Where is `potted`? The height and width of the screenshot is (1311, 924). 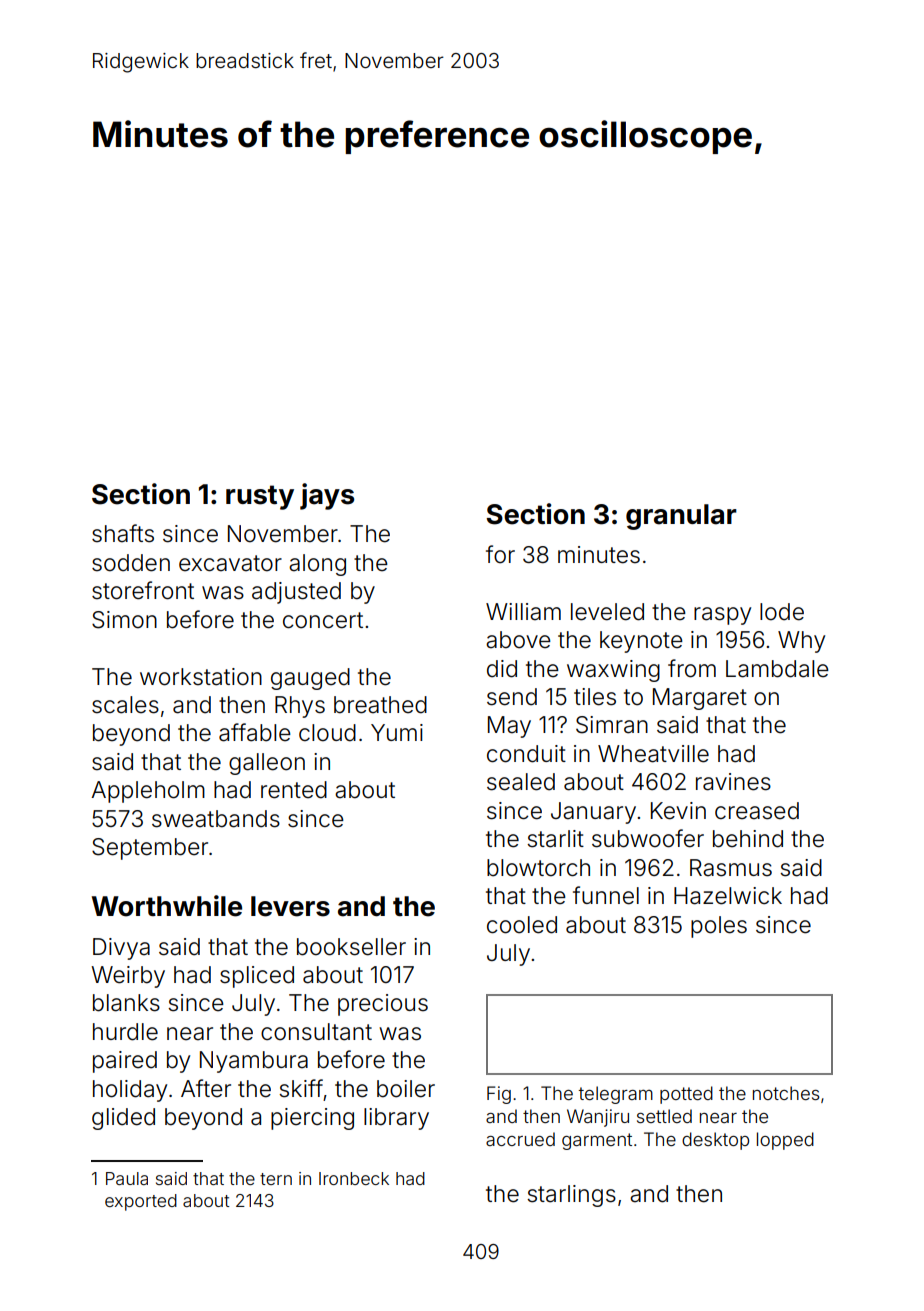 potted is located at coordinates (686, 1095).
